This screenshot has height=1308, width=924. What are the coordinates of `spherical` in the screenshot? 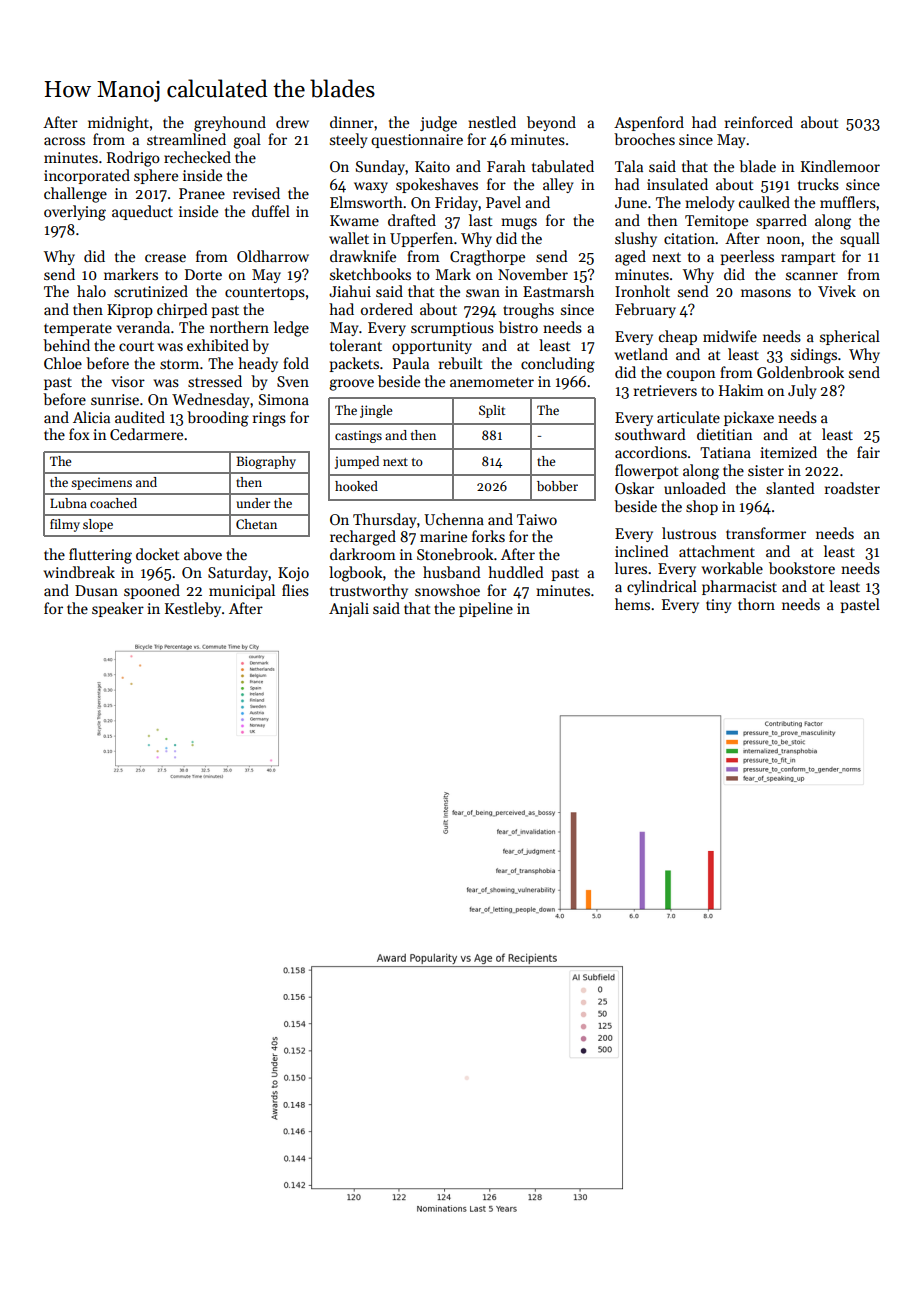 It's located at (850, 337).
